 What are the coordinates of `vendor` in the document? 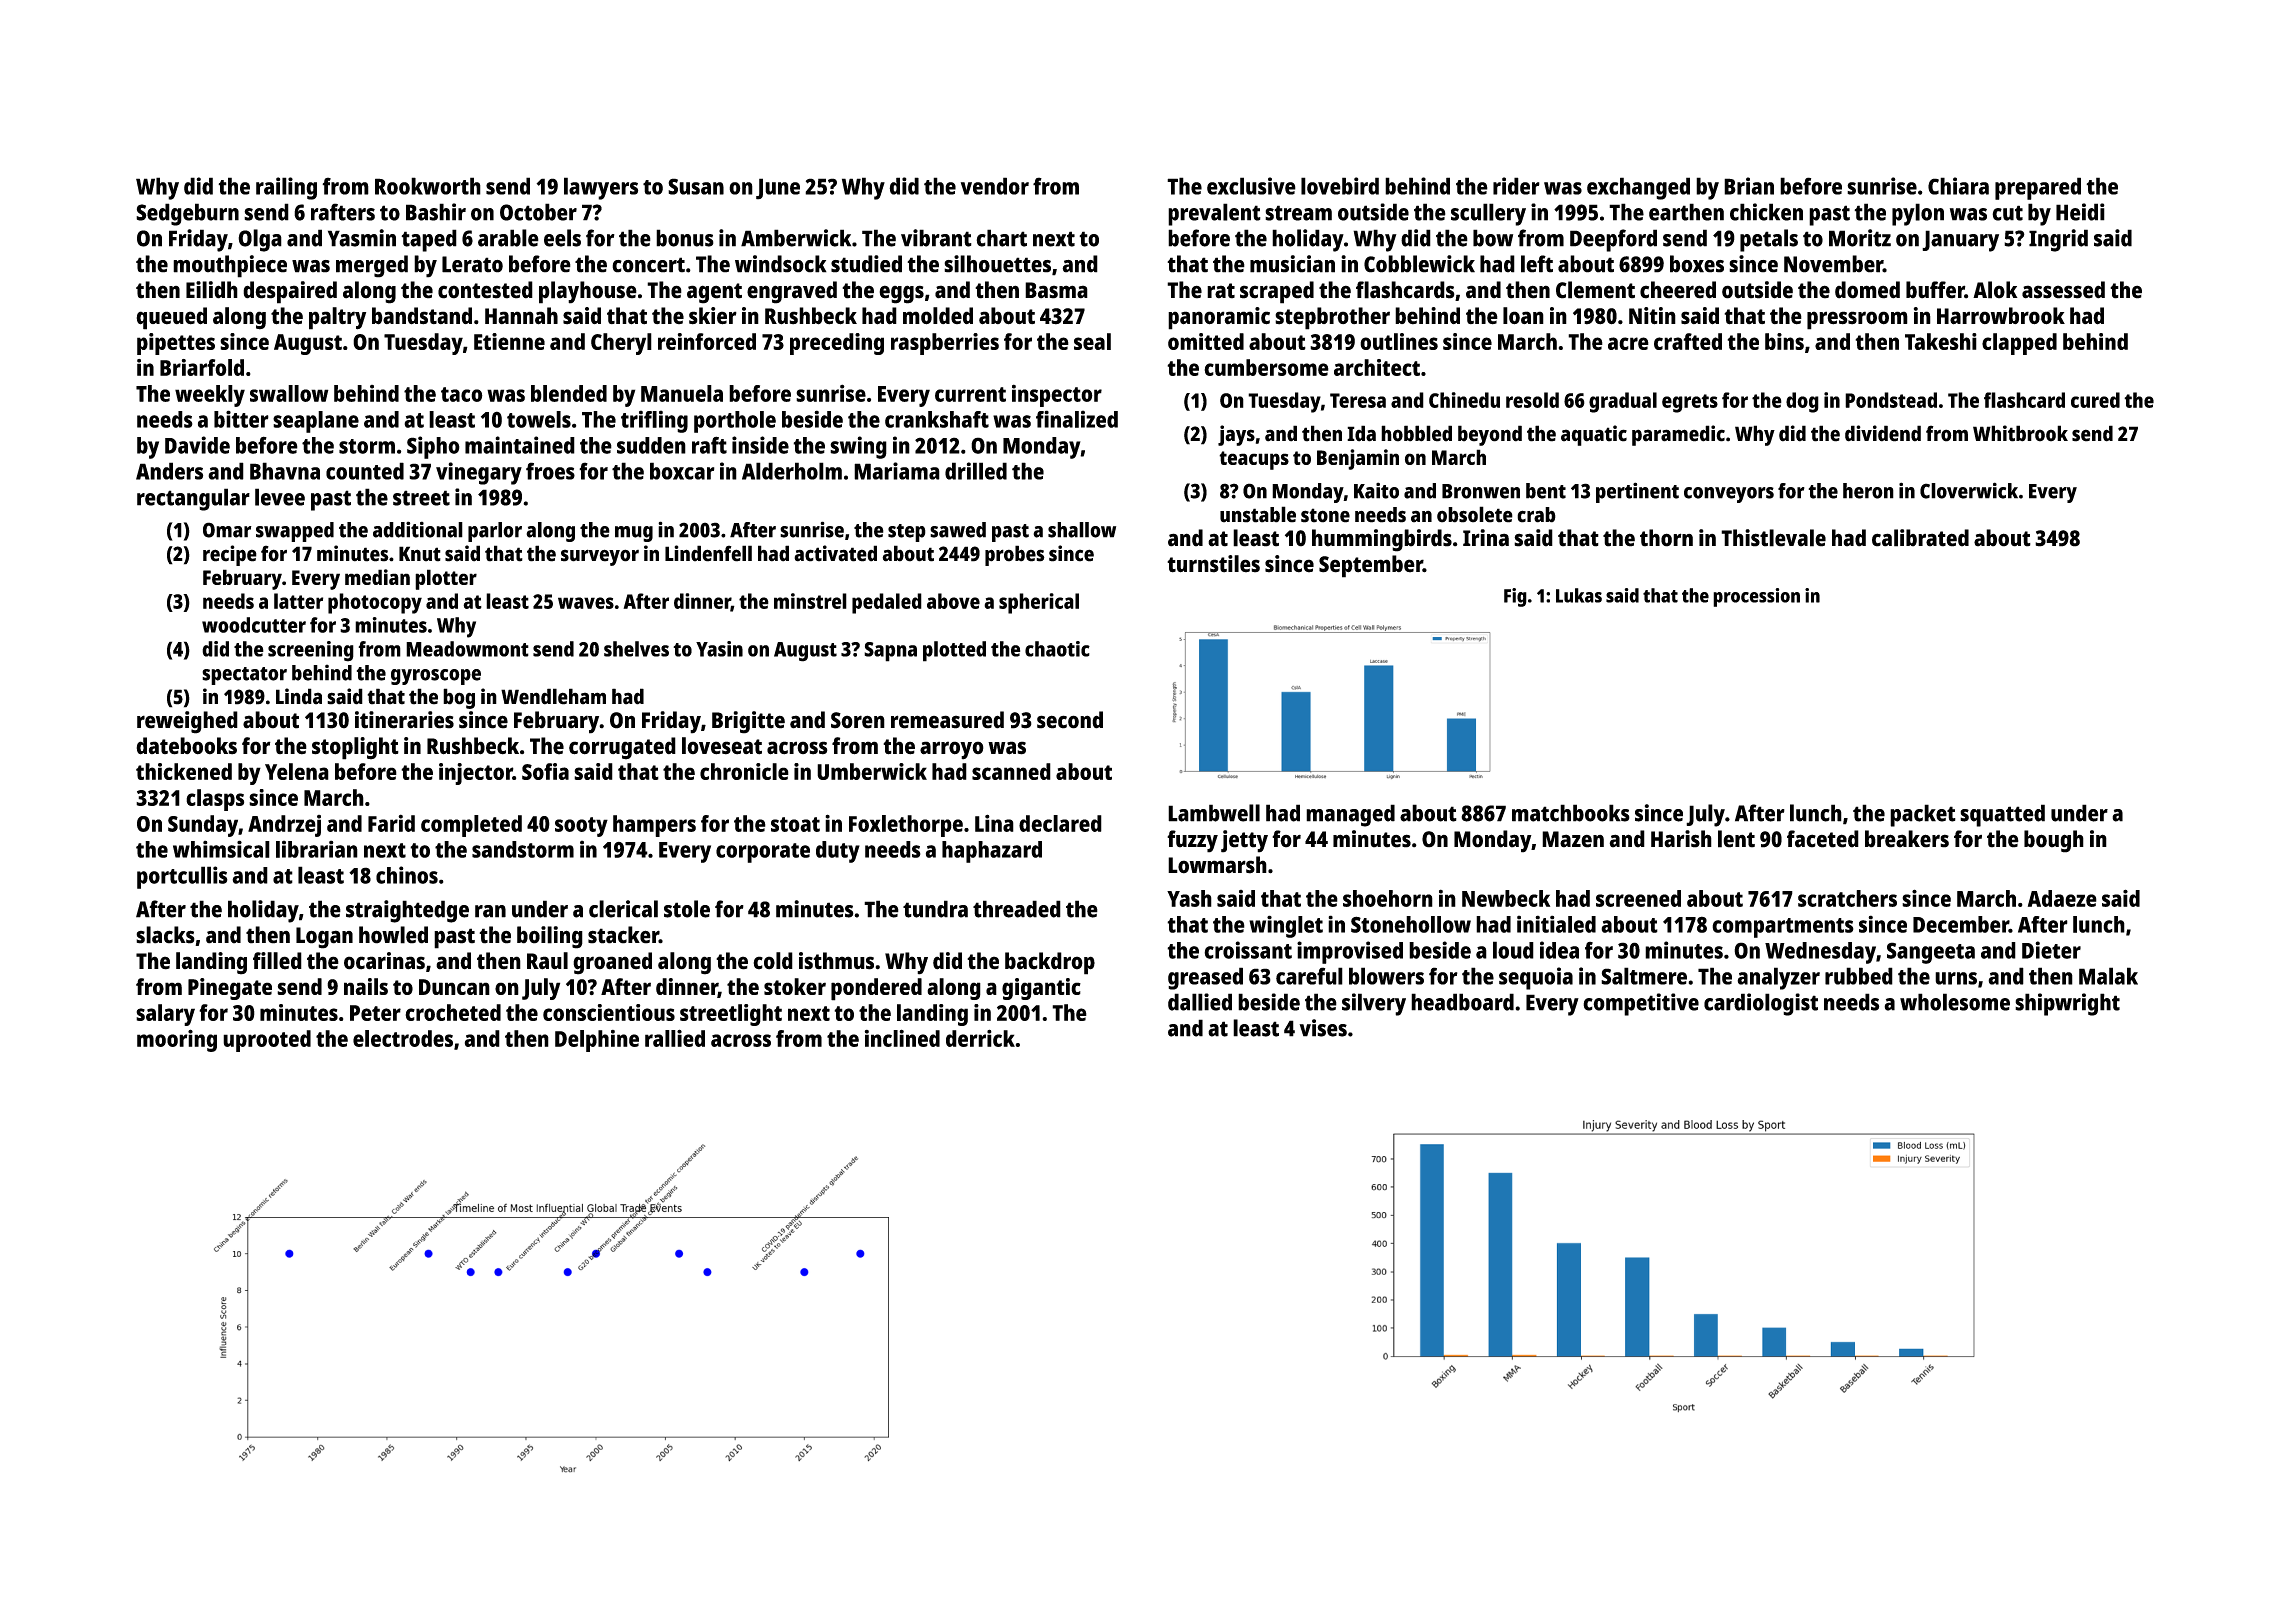 It's located at (995, 186).
